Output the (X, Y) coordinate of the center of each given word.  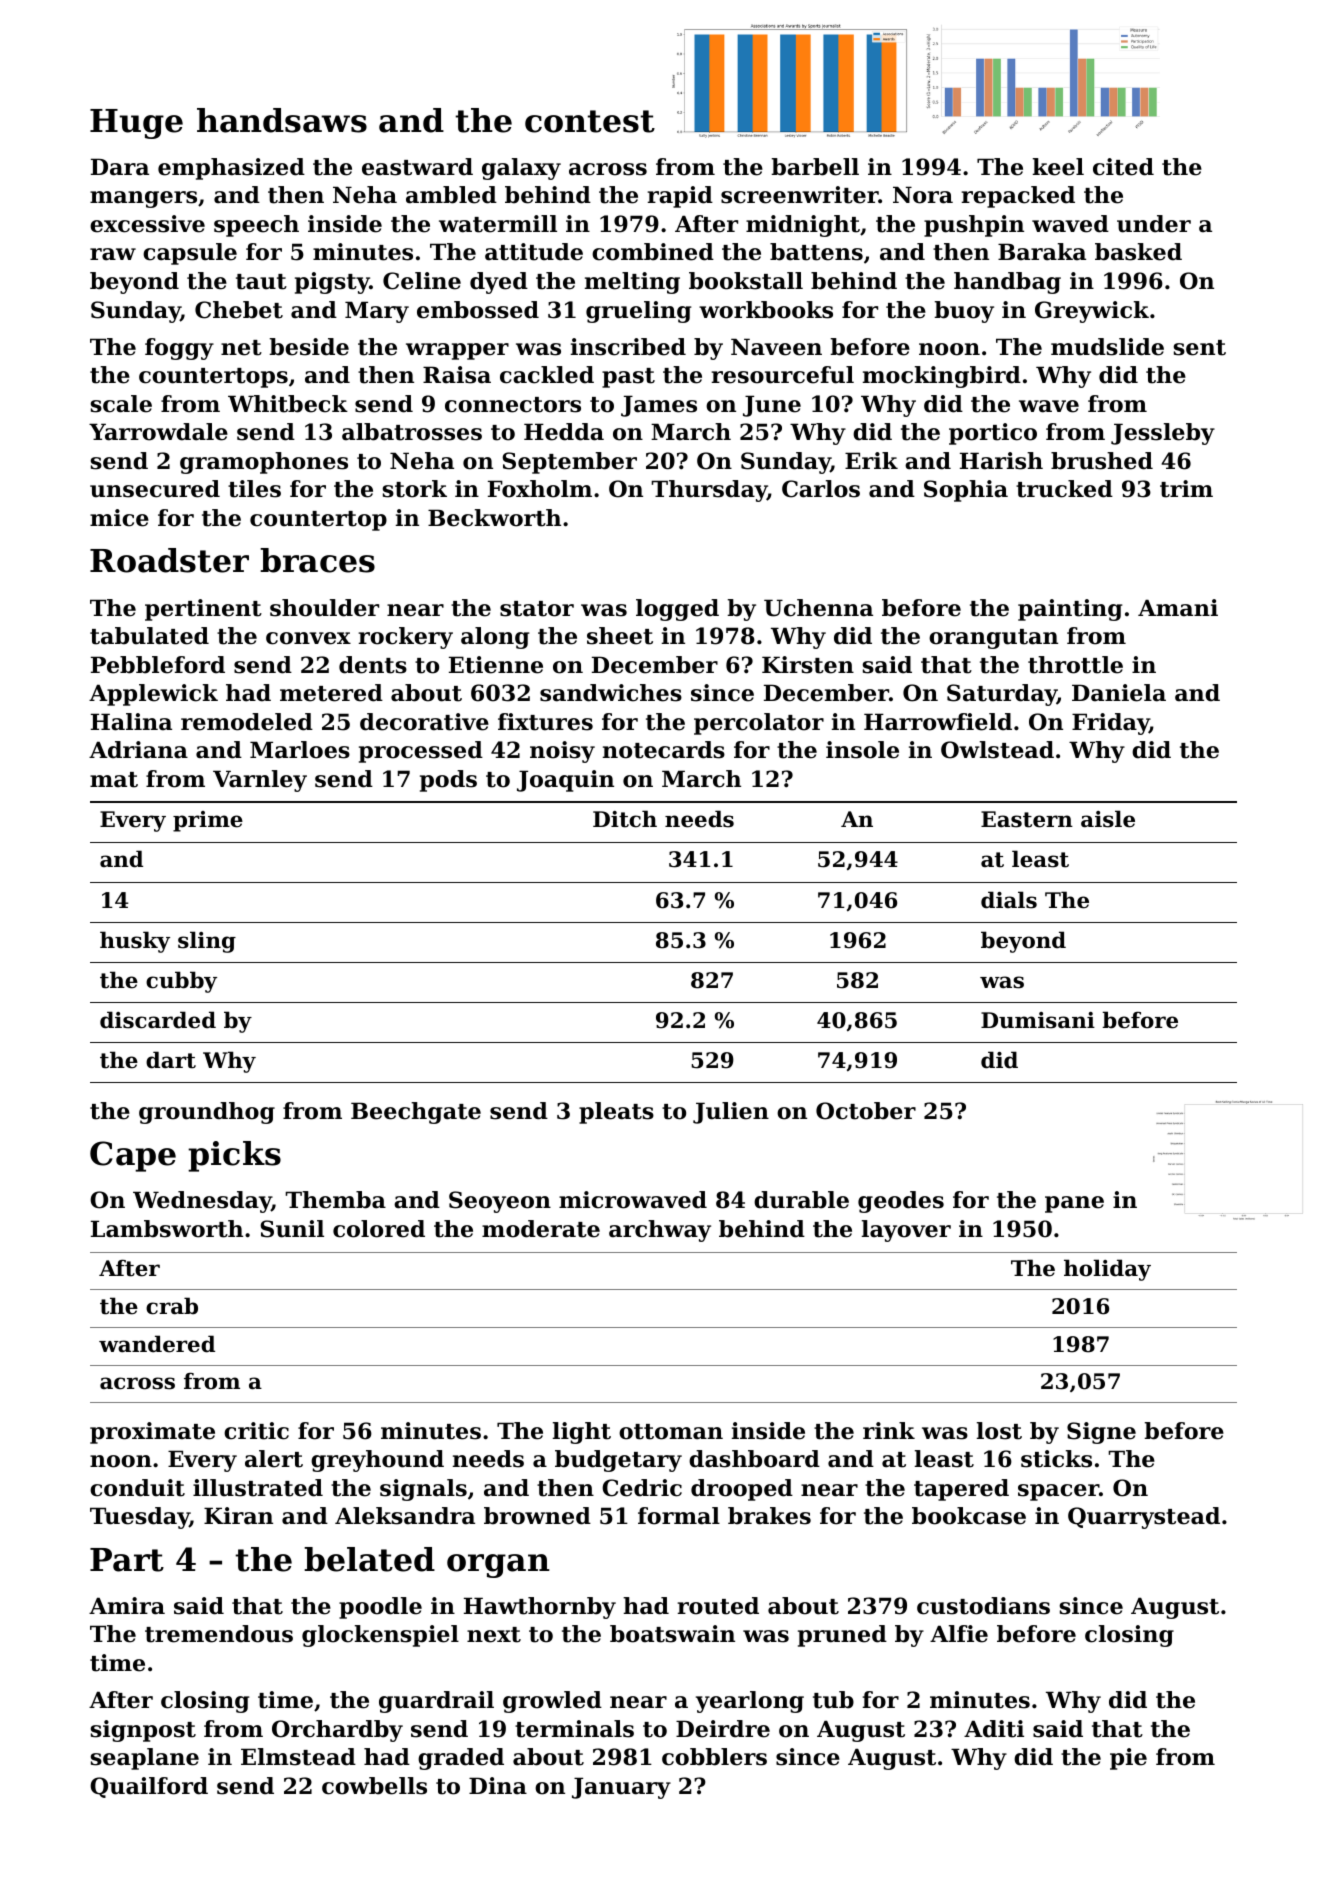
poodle (380, 1608)
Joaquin (565, 781)
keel (1058, 167)
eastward (417, 167)
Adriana (138, 750)
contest (590, 121)
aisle (1108, 819)
